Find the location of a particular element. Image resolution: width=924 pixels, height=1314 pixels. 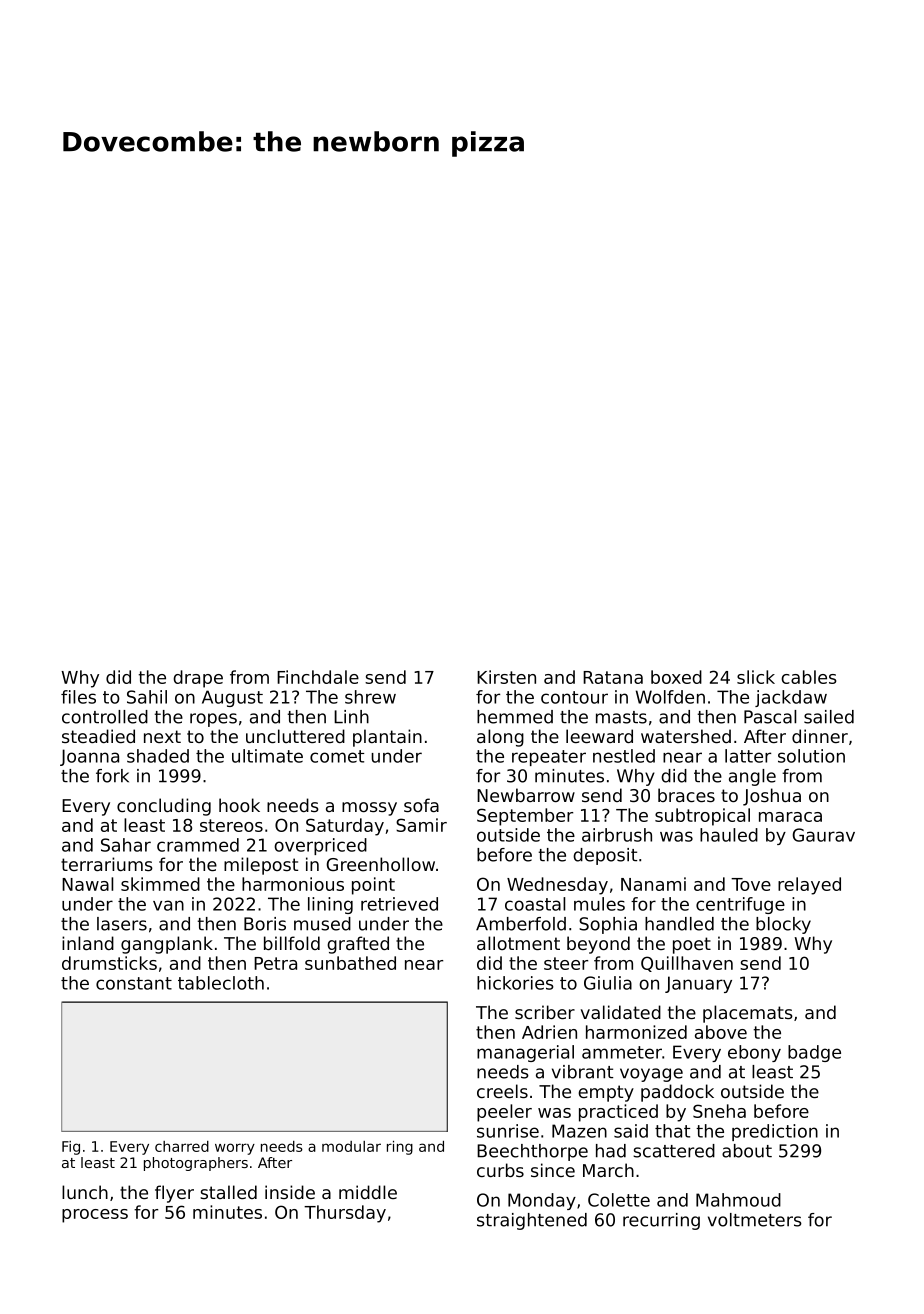

tablecloth is located at coordinates (221, 983).
